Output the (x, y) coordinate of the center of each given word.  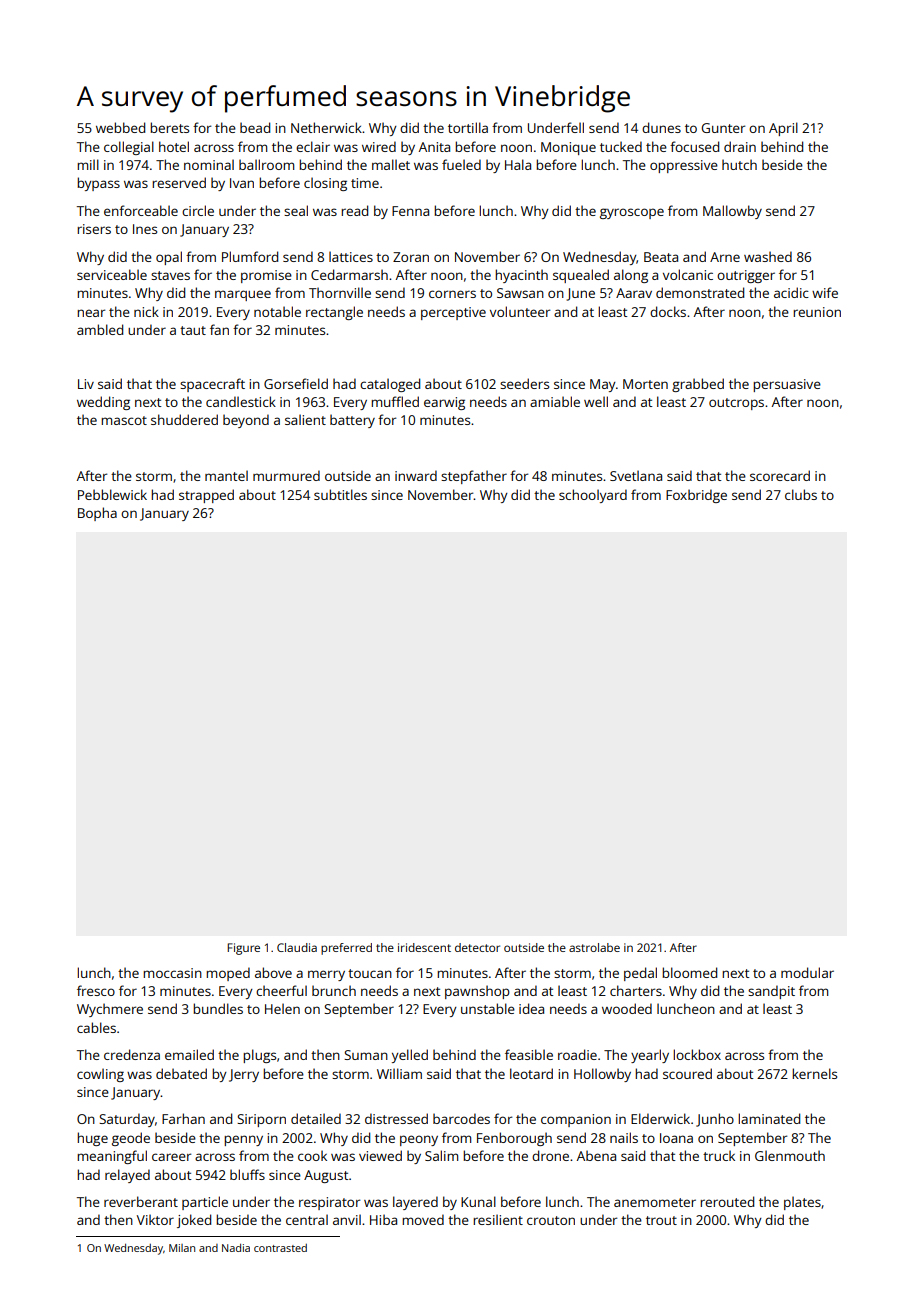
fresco (96, 990)
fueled (461, 164)
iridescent (424, 947)
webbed (120, 127)
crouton (551, 1220)
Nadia (236, 1248)
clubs (801, 494)
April (783, 129)
